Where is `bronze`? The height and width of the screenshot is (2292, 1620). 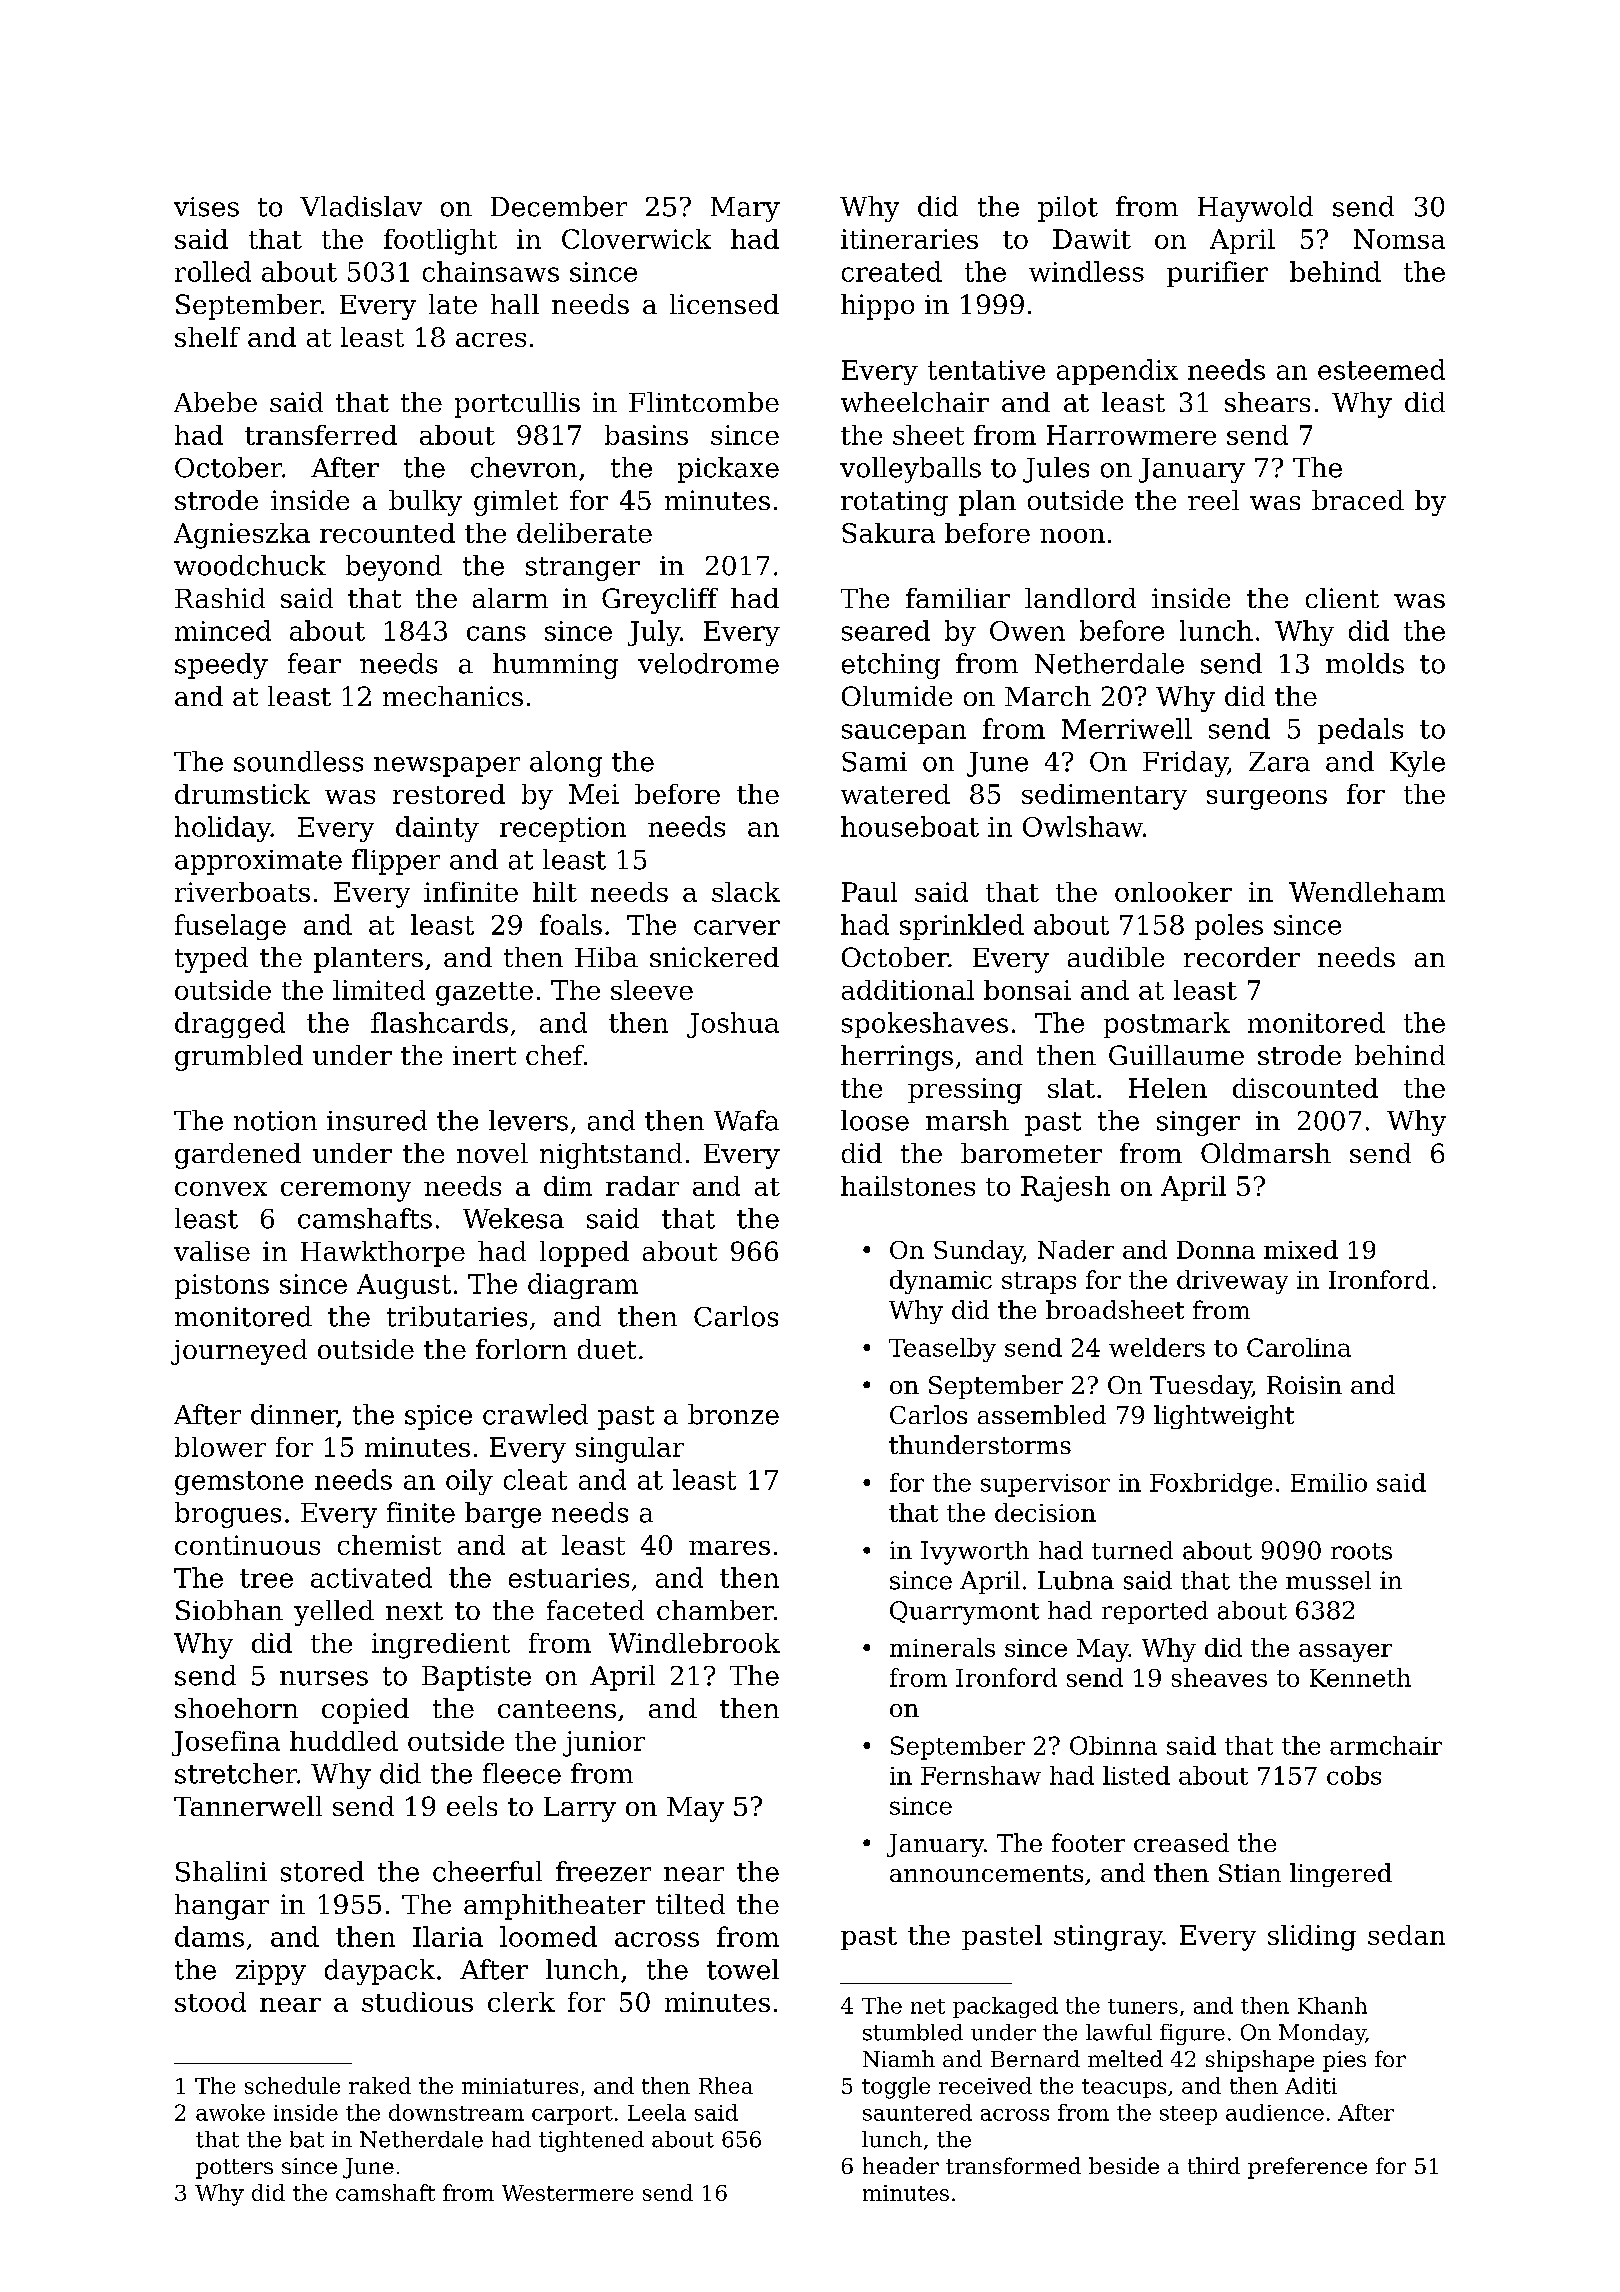
bronze is located at coordinates (733, 1414).
